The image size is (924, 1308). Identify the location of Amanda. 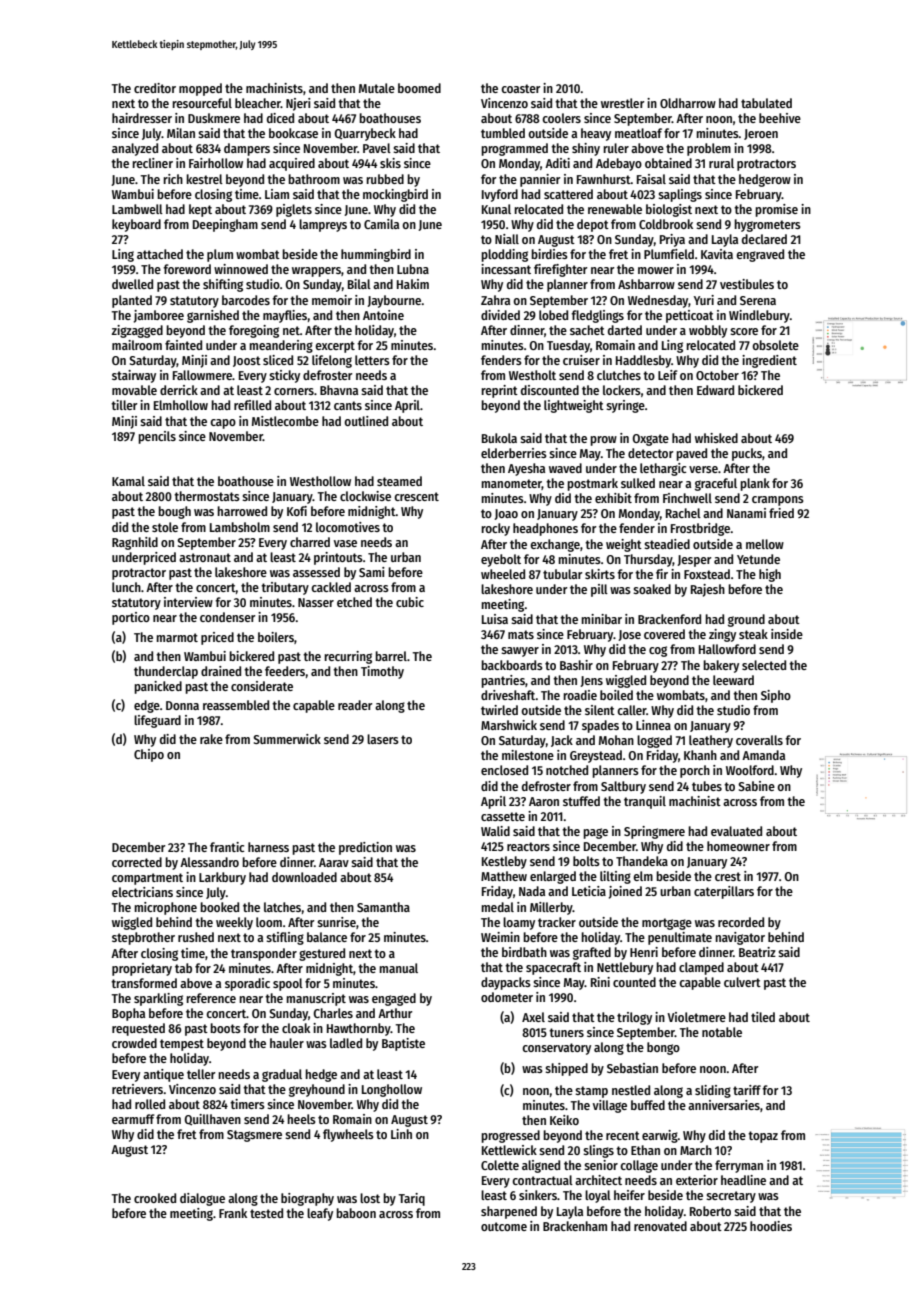
(763, 755).
